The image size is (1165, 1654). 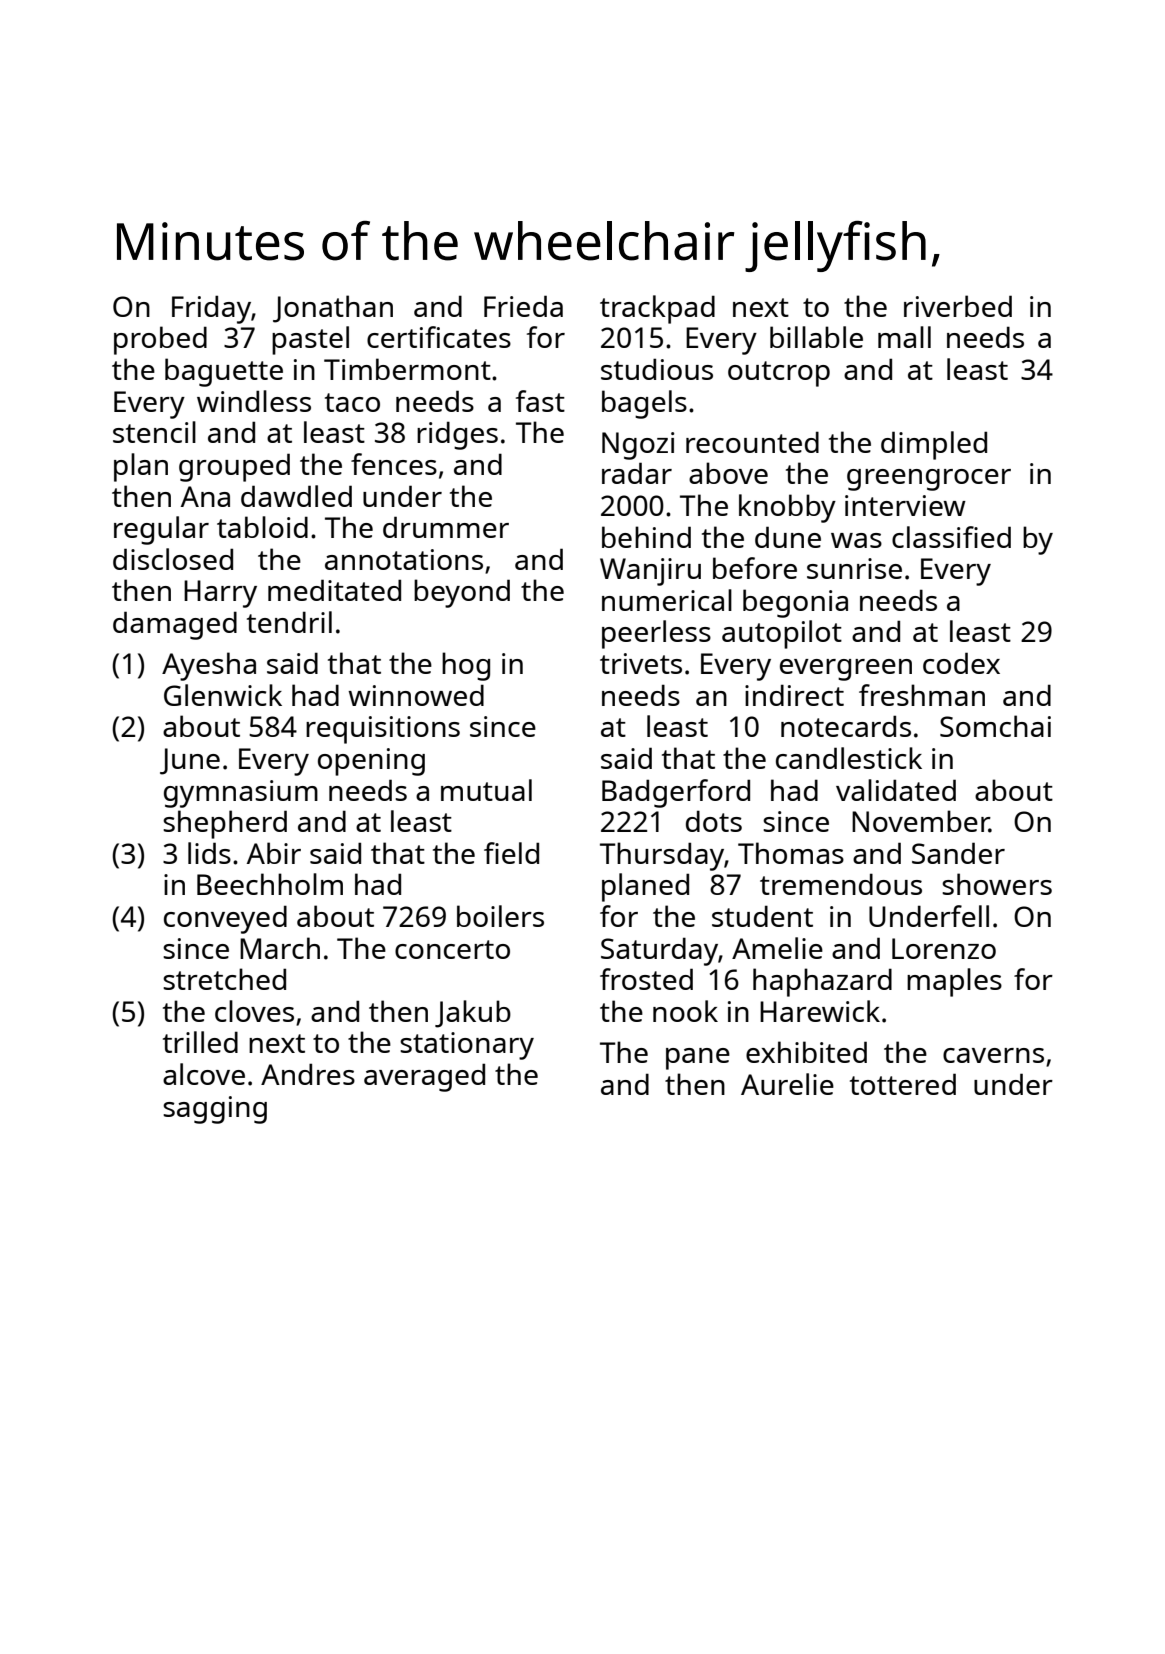 I want to click on sunrise, so click(x=854, y=568).
